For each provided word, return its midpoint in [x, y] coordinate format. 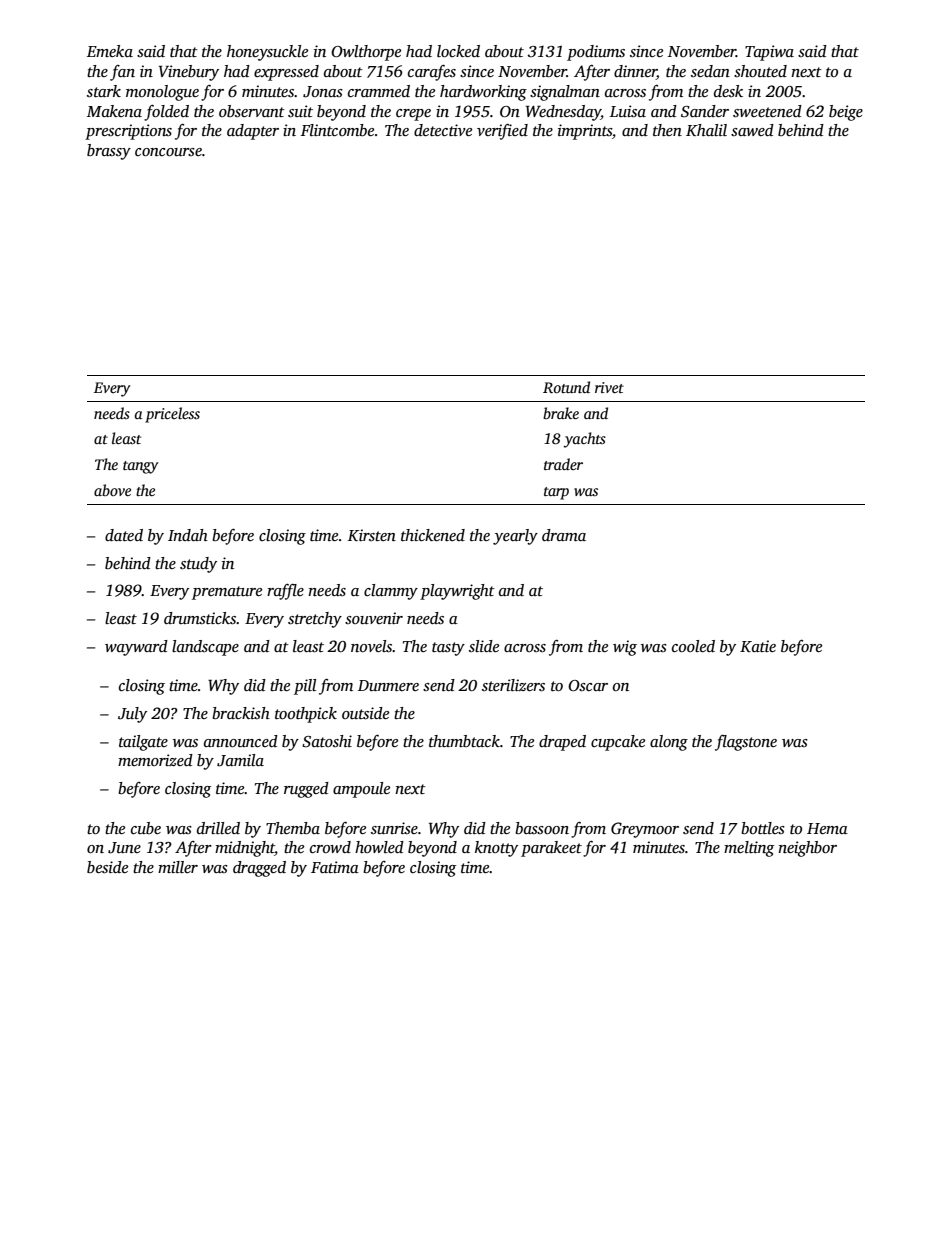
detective [443, 130]
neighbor [807, 849]
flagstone [746, 743]
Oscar [588, 685]
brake [561, 413]
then [667, 130]
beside [107, 867]
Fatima [335, 867]
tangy [140, 467]
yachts [584, 440]
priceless [172, 415]
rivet [609, 387]
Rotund [566, 387]
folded [166, 113]
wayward [136, 648]
